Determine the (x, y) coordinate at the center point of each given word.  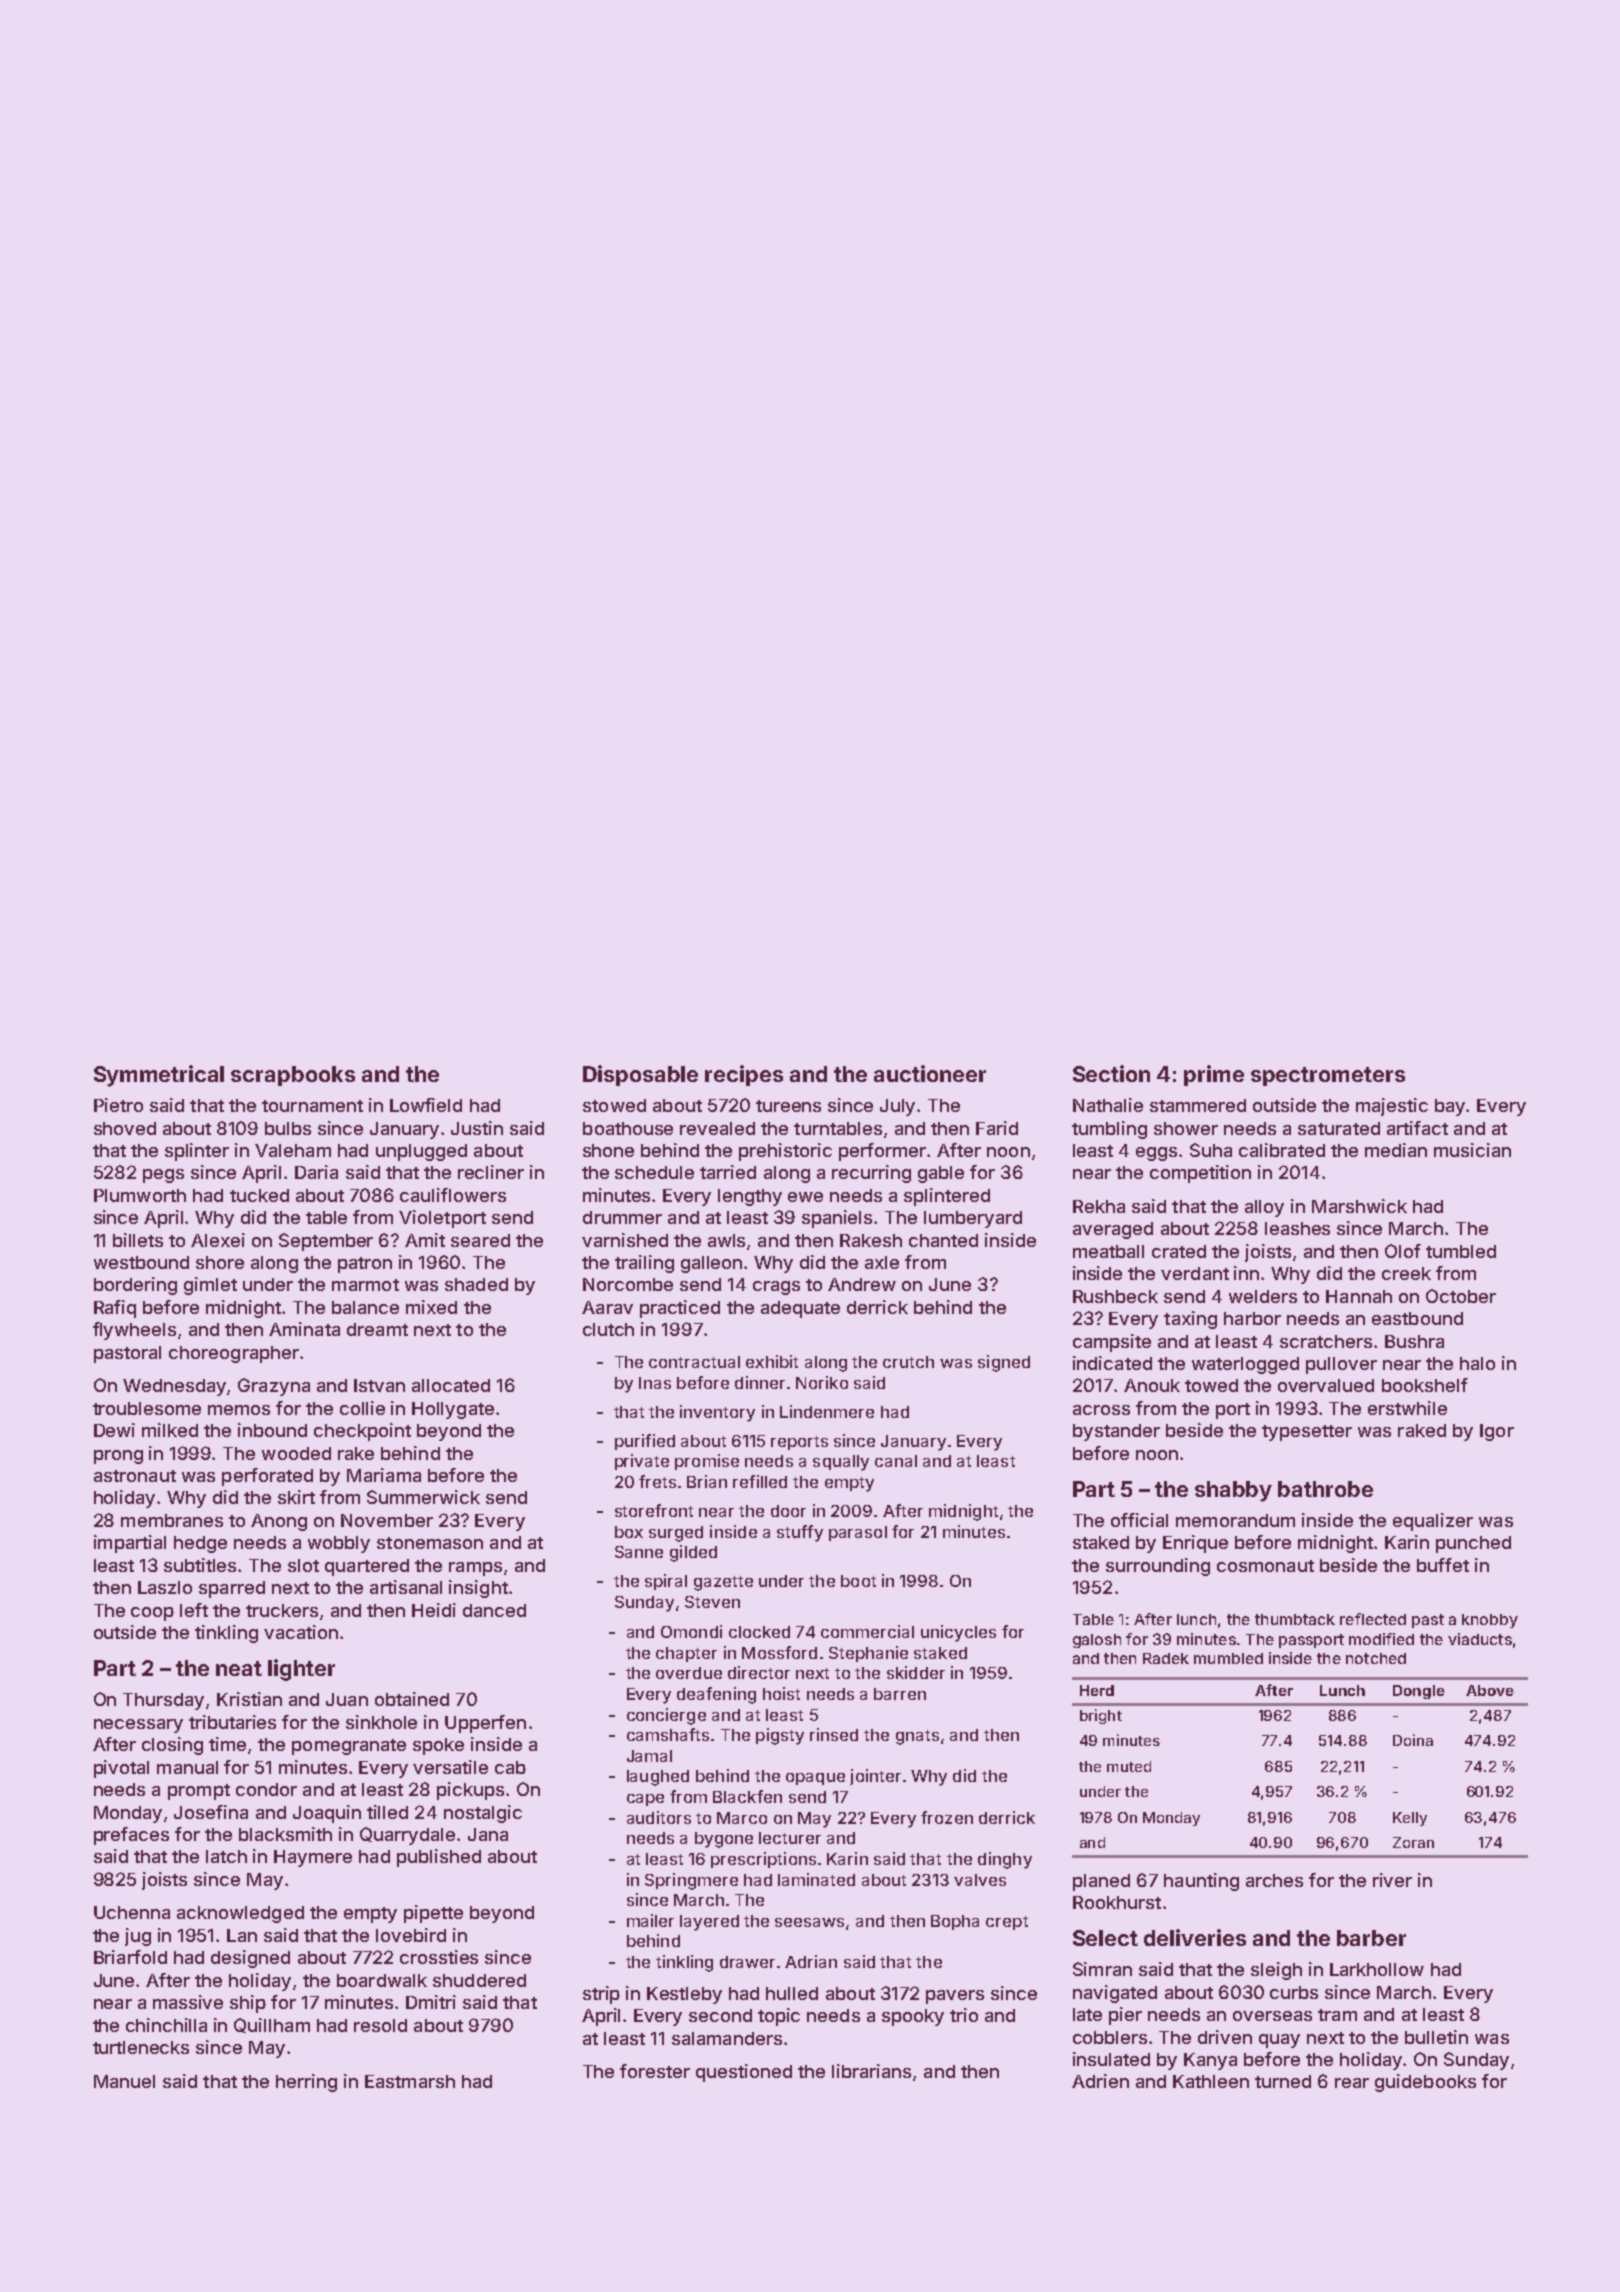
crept (1007, 1923)
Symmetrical (159, 1076)
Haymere (313, 1858)
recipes (744, 1075)
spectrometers (1328, 1076)
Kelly (1410, 1819)
